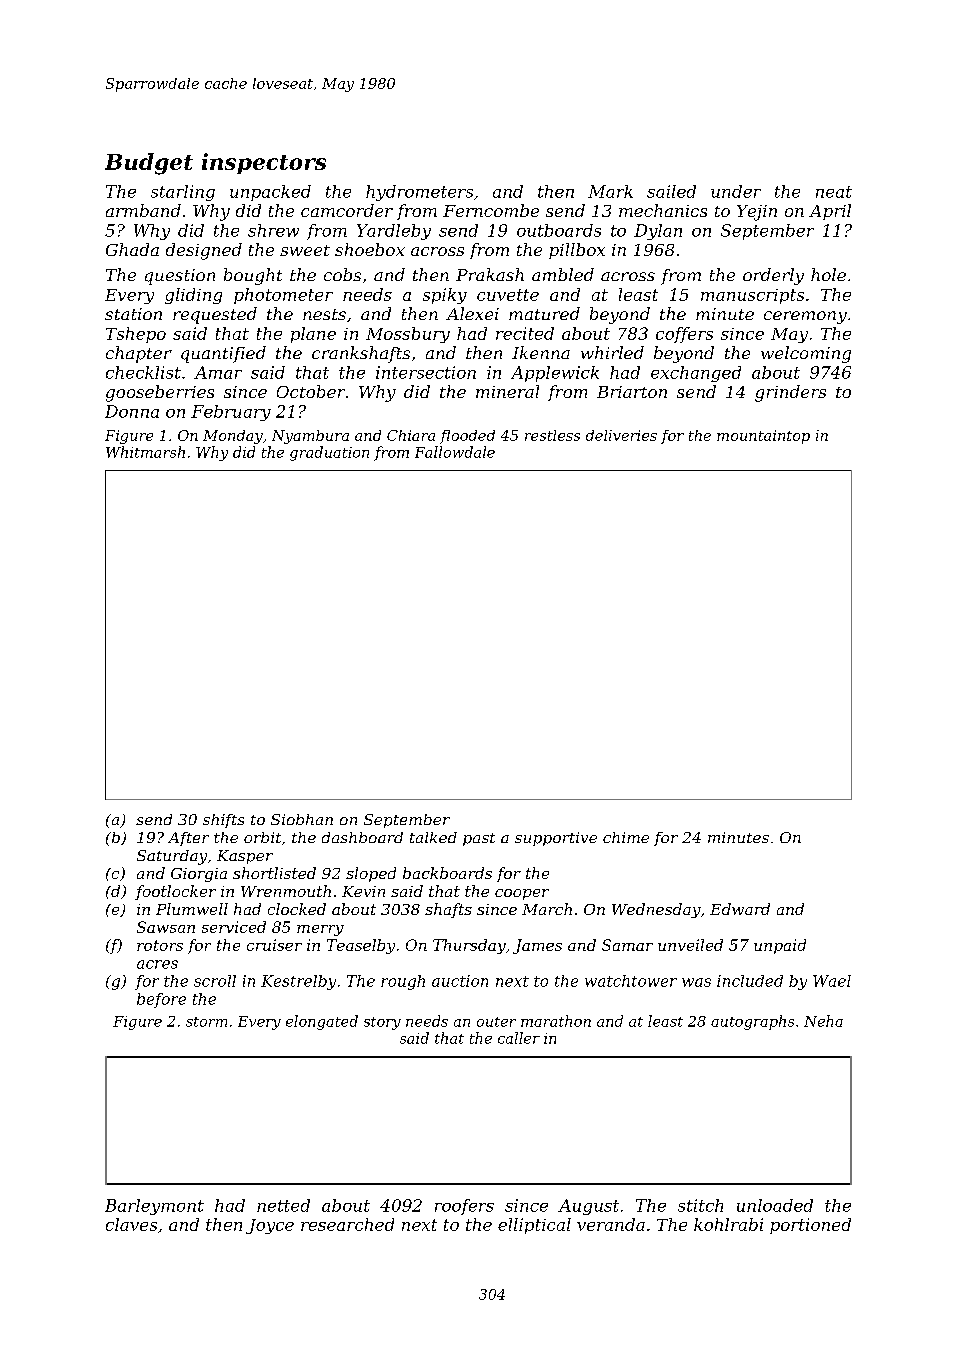 This image has width=957, height=1359. Describe the element at coordinates (411, 435) in the image. I see `Chiara` at that location.
